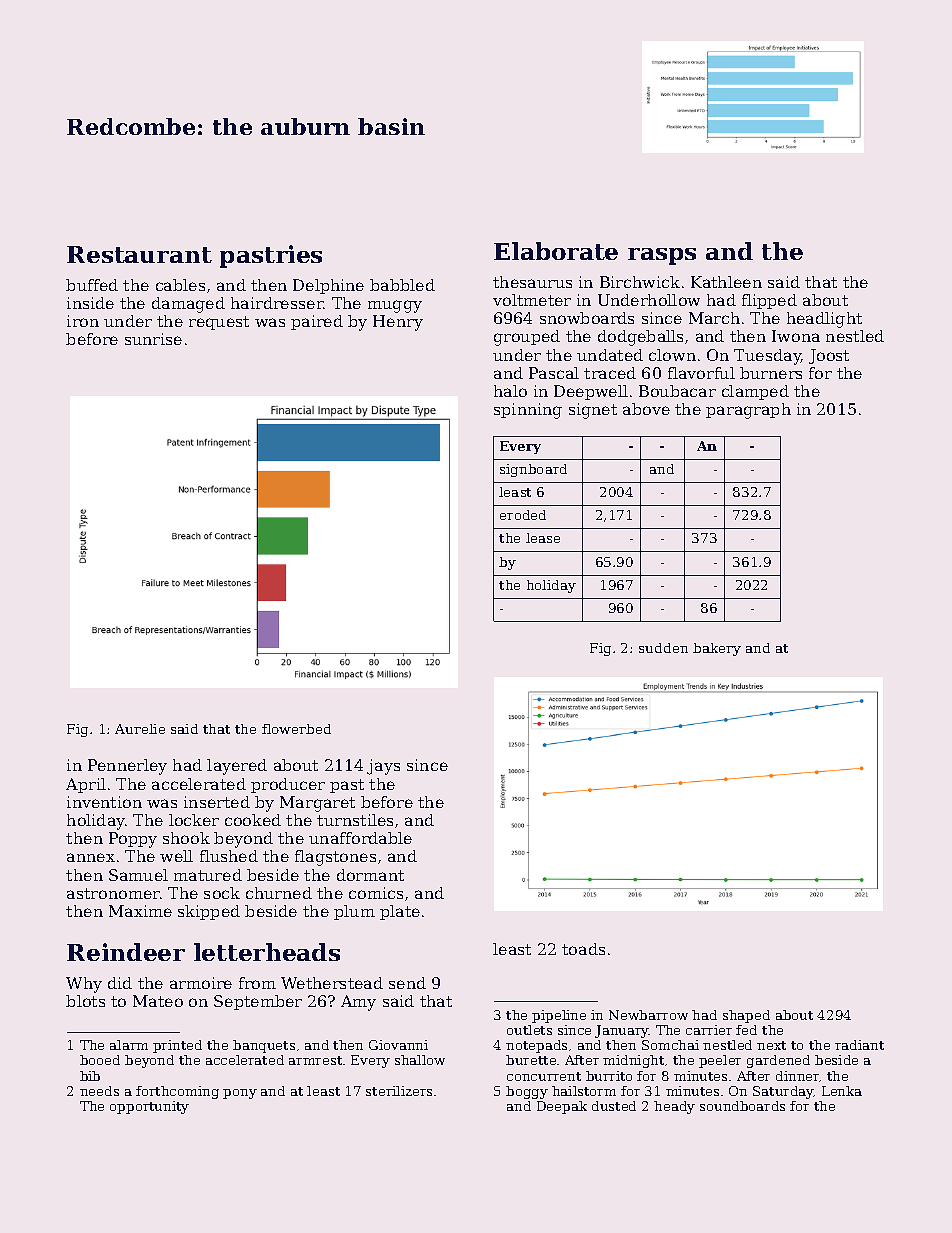 This page has height=1233, width=952. What do you see at coordinates (748, 411) in the page?
I see `paragraph` at bounding box center [748, 411].
